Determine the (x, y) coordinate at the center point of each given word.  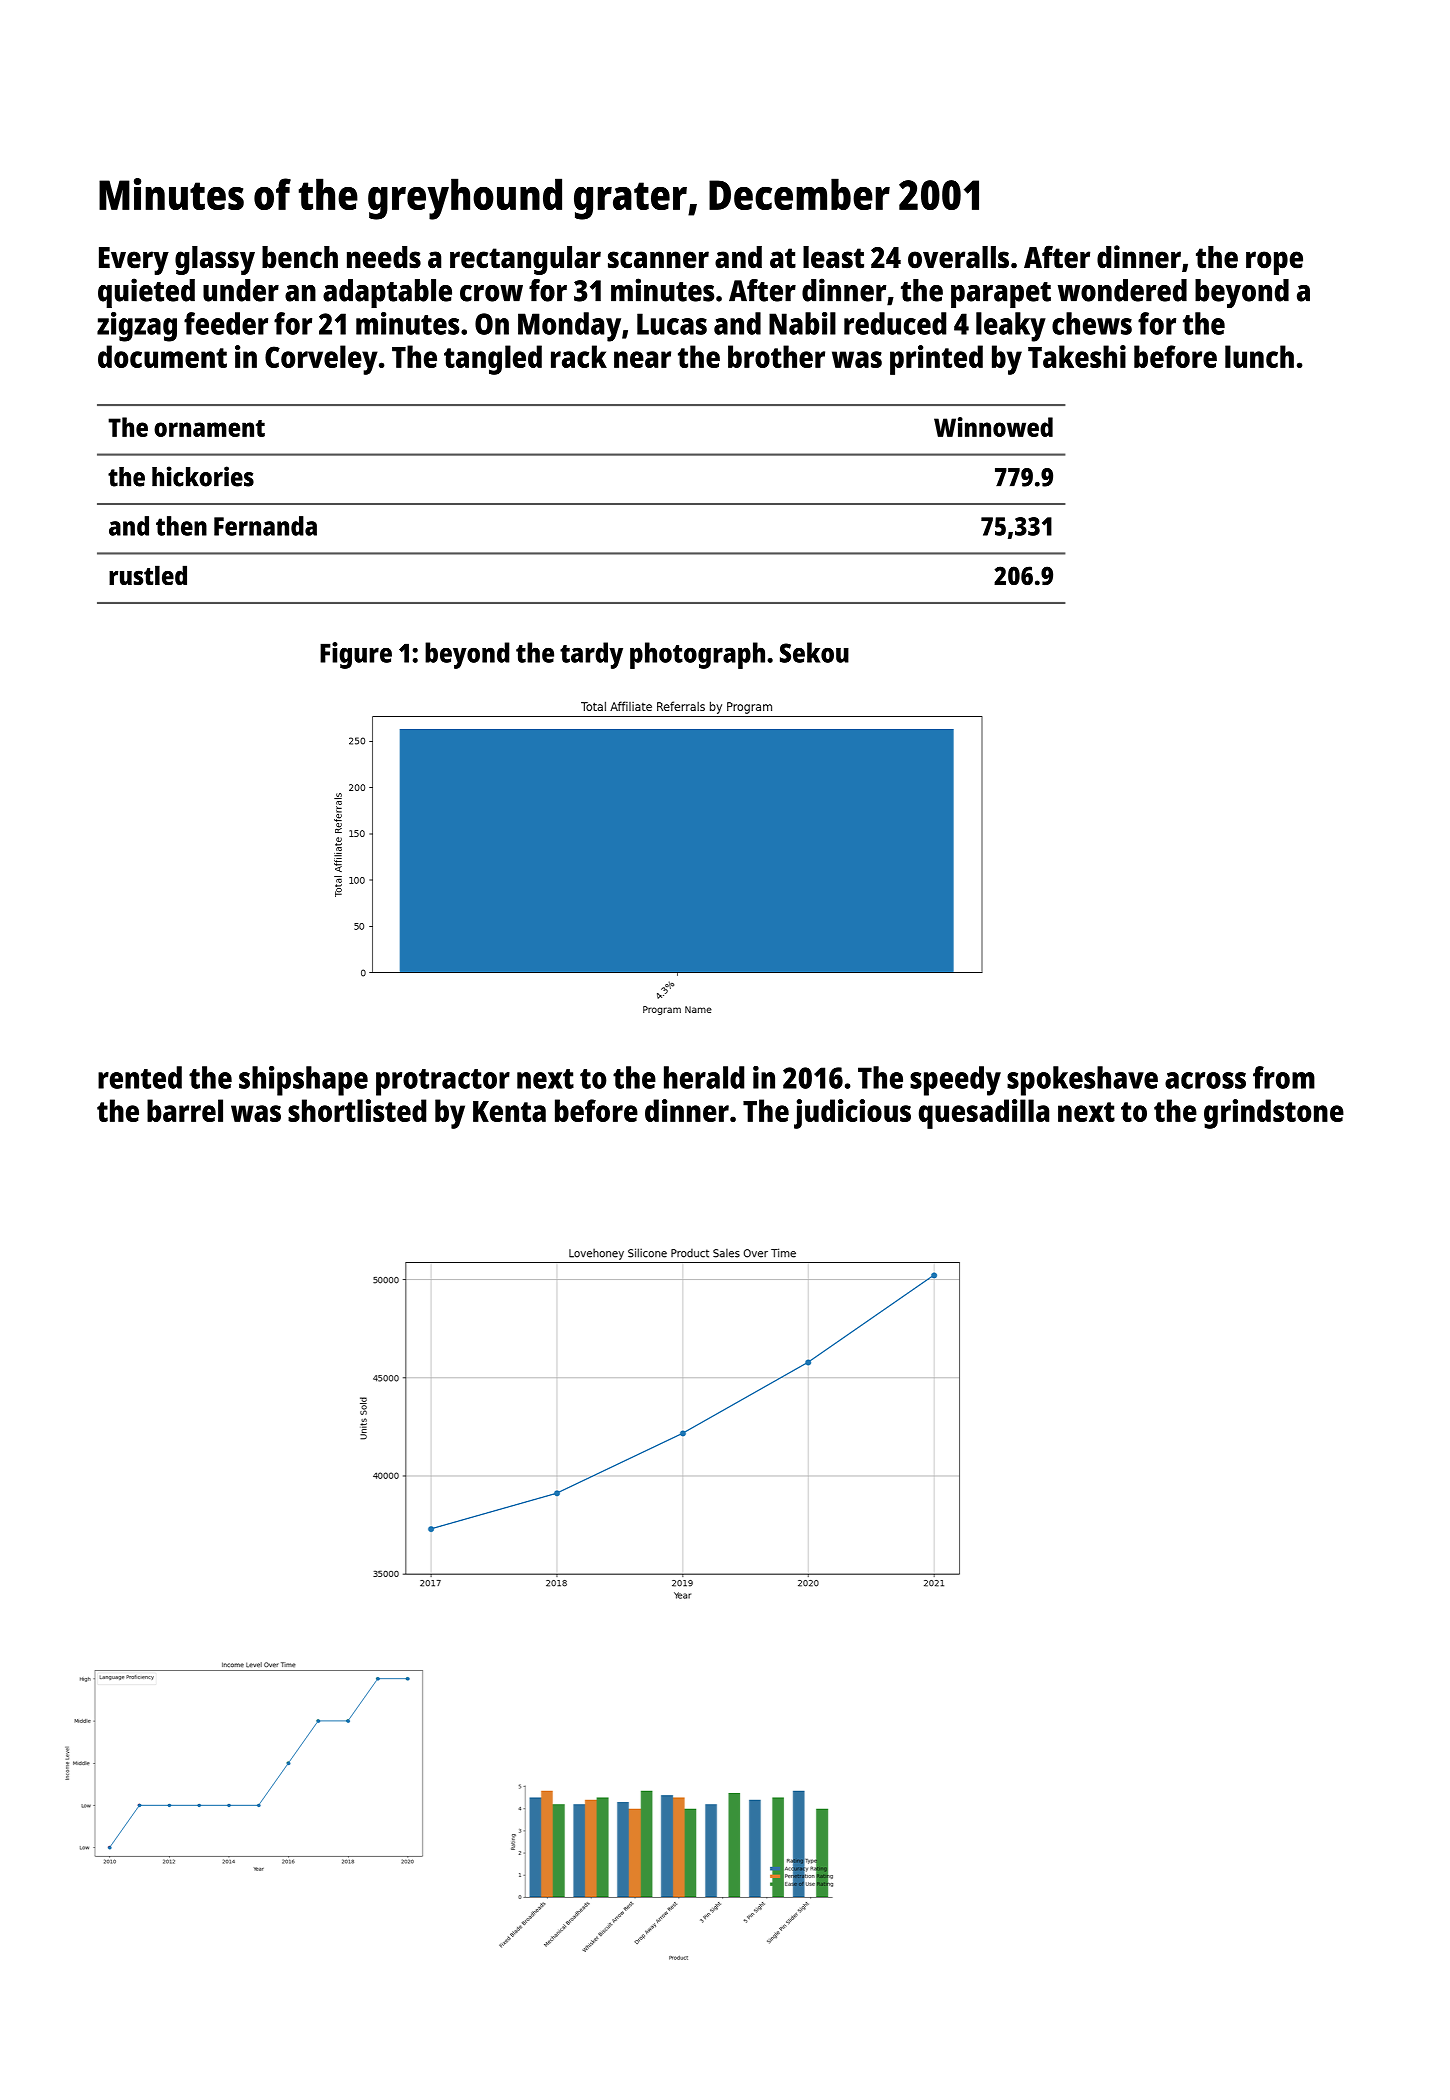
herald (704, 1077)
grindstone (1274, 1114)
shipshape (303, 1081)
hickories (203, 476)
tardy (591, 655)
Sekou (814, 652)
